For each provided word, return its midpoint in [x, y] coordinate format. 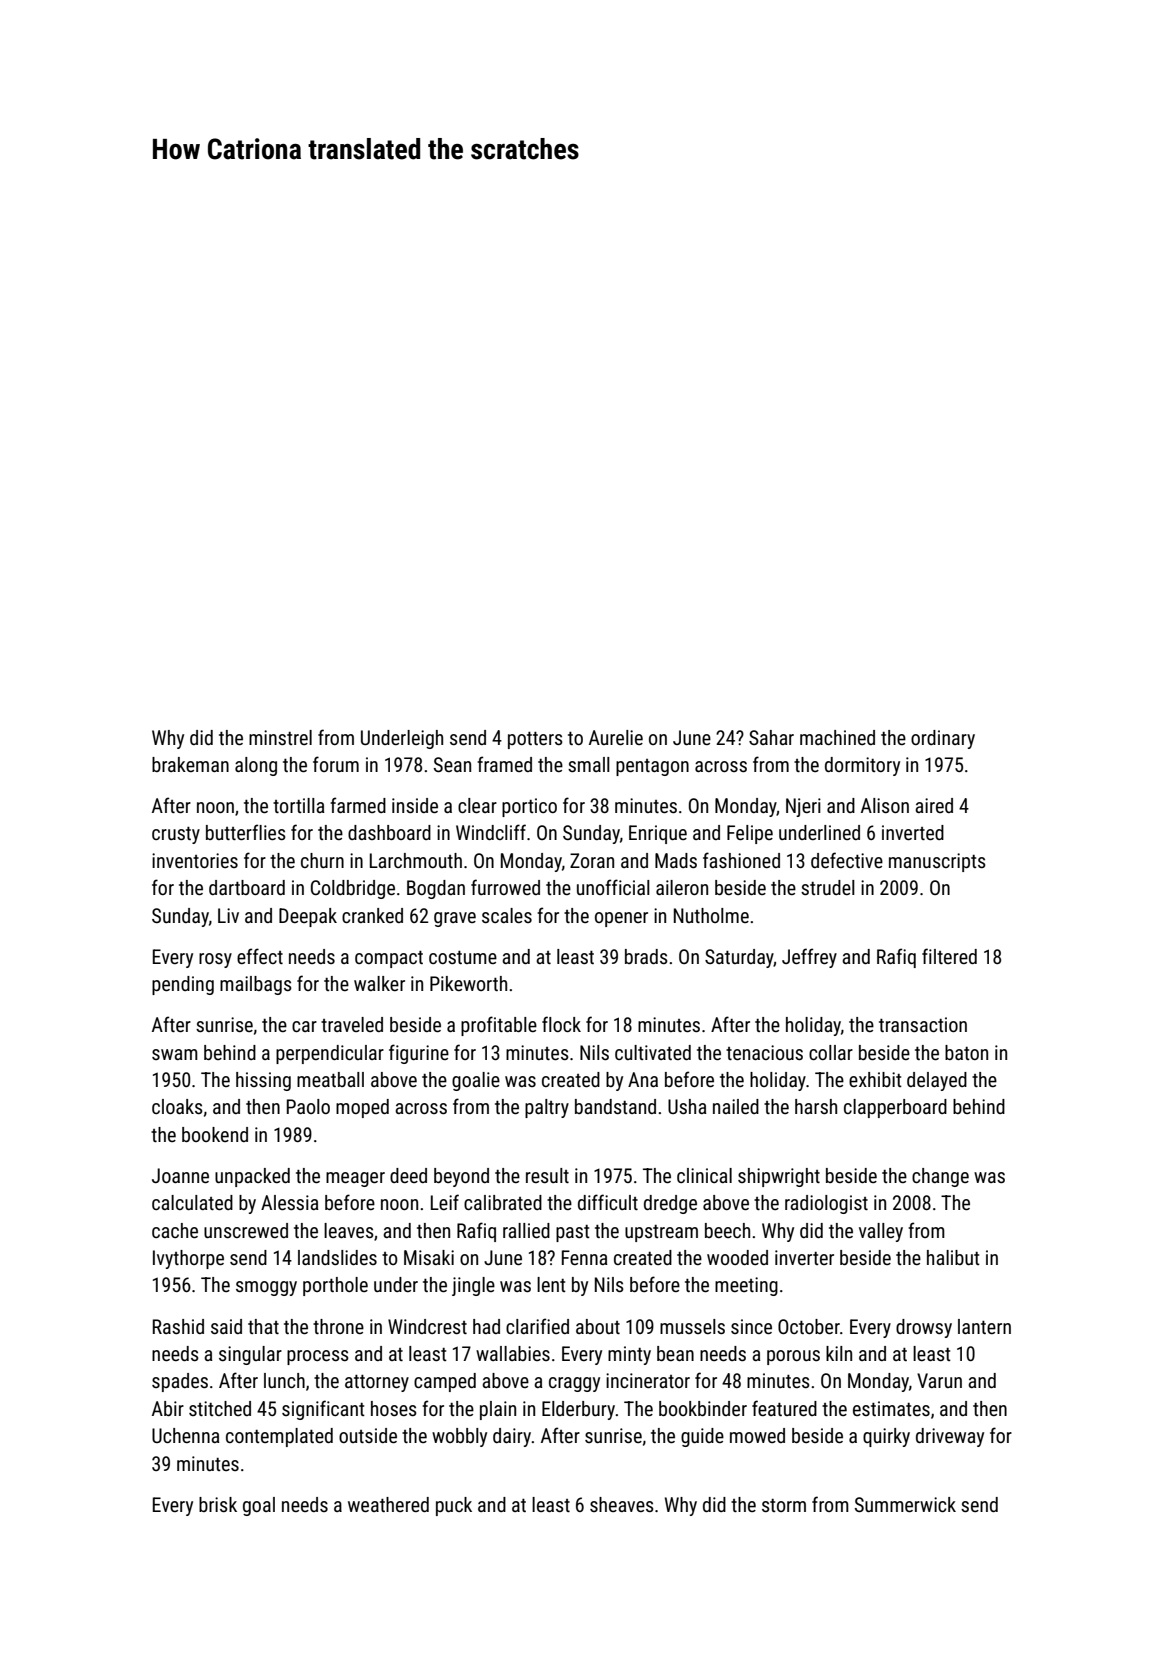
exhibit [875, 1079]
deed [408, 1175]
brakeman [190, 764]
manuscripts [937, 862]
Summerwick [905, 1504]
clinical [704, 1175]
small [589, 764]
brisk [218, 1504]
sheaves [622, 1504]
